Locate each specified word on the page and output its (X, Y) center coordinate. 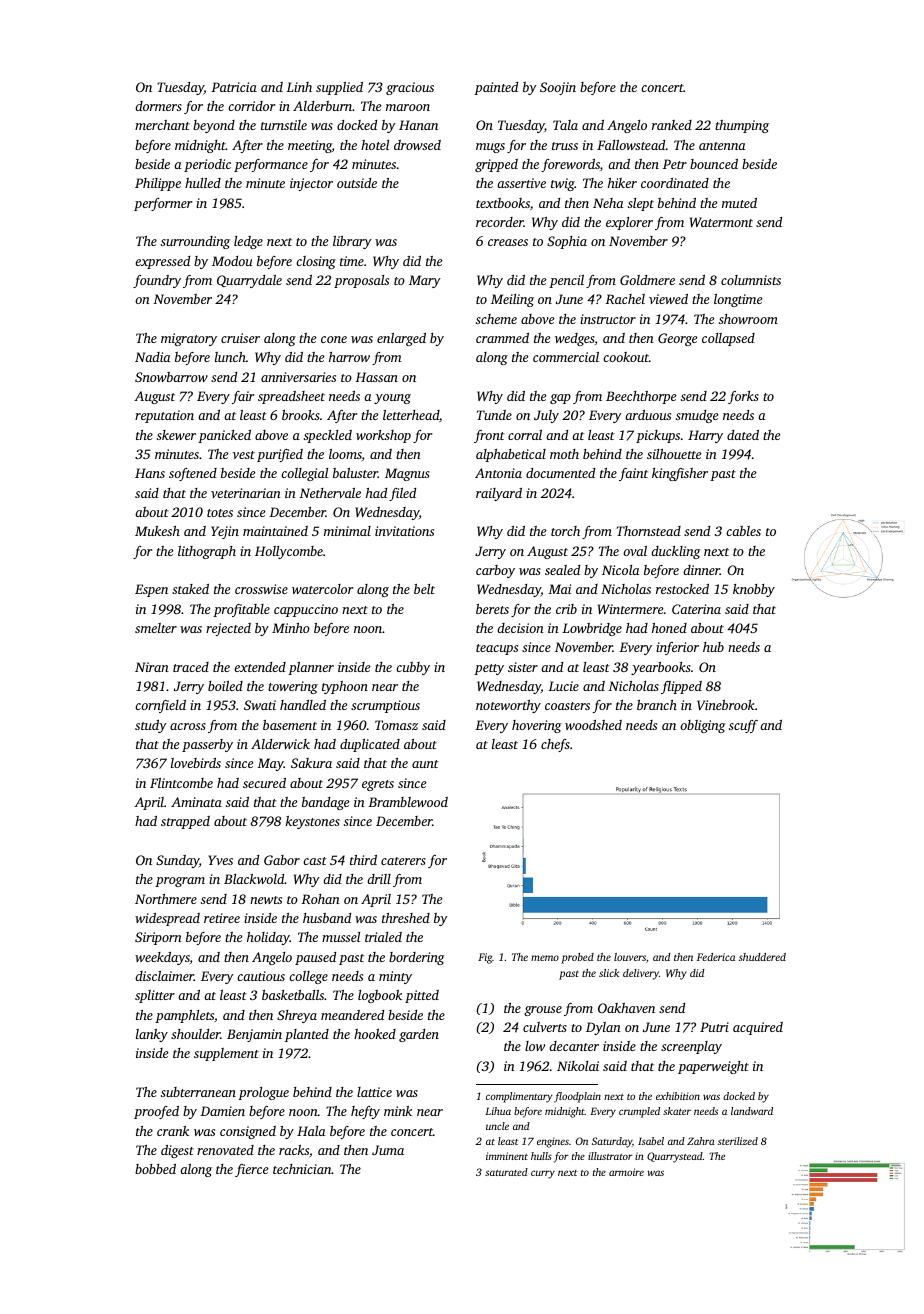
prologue (263, 1093)
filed (402, 494)
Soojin (558, 88)
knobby (754, 590)
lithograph (207, 552)
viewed (668, 299)
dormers (158, 106)
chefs (555, 745)
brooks (301, 415)
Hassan (376, 377)
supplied (339, 88)
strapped (185, 822)
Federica (716, 957)
